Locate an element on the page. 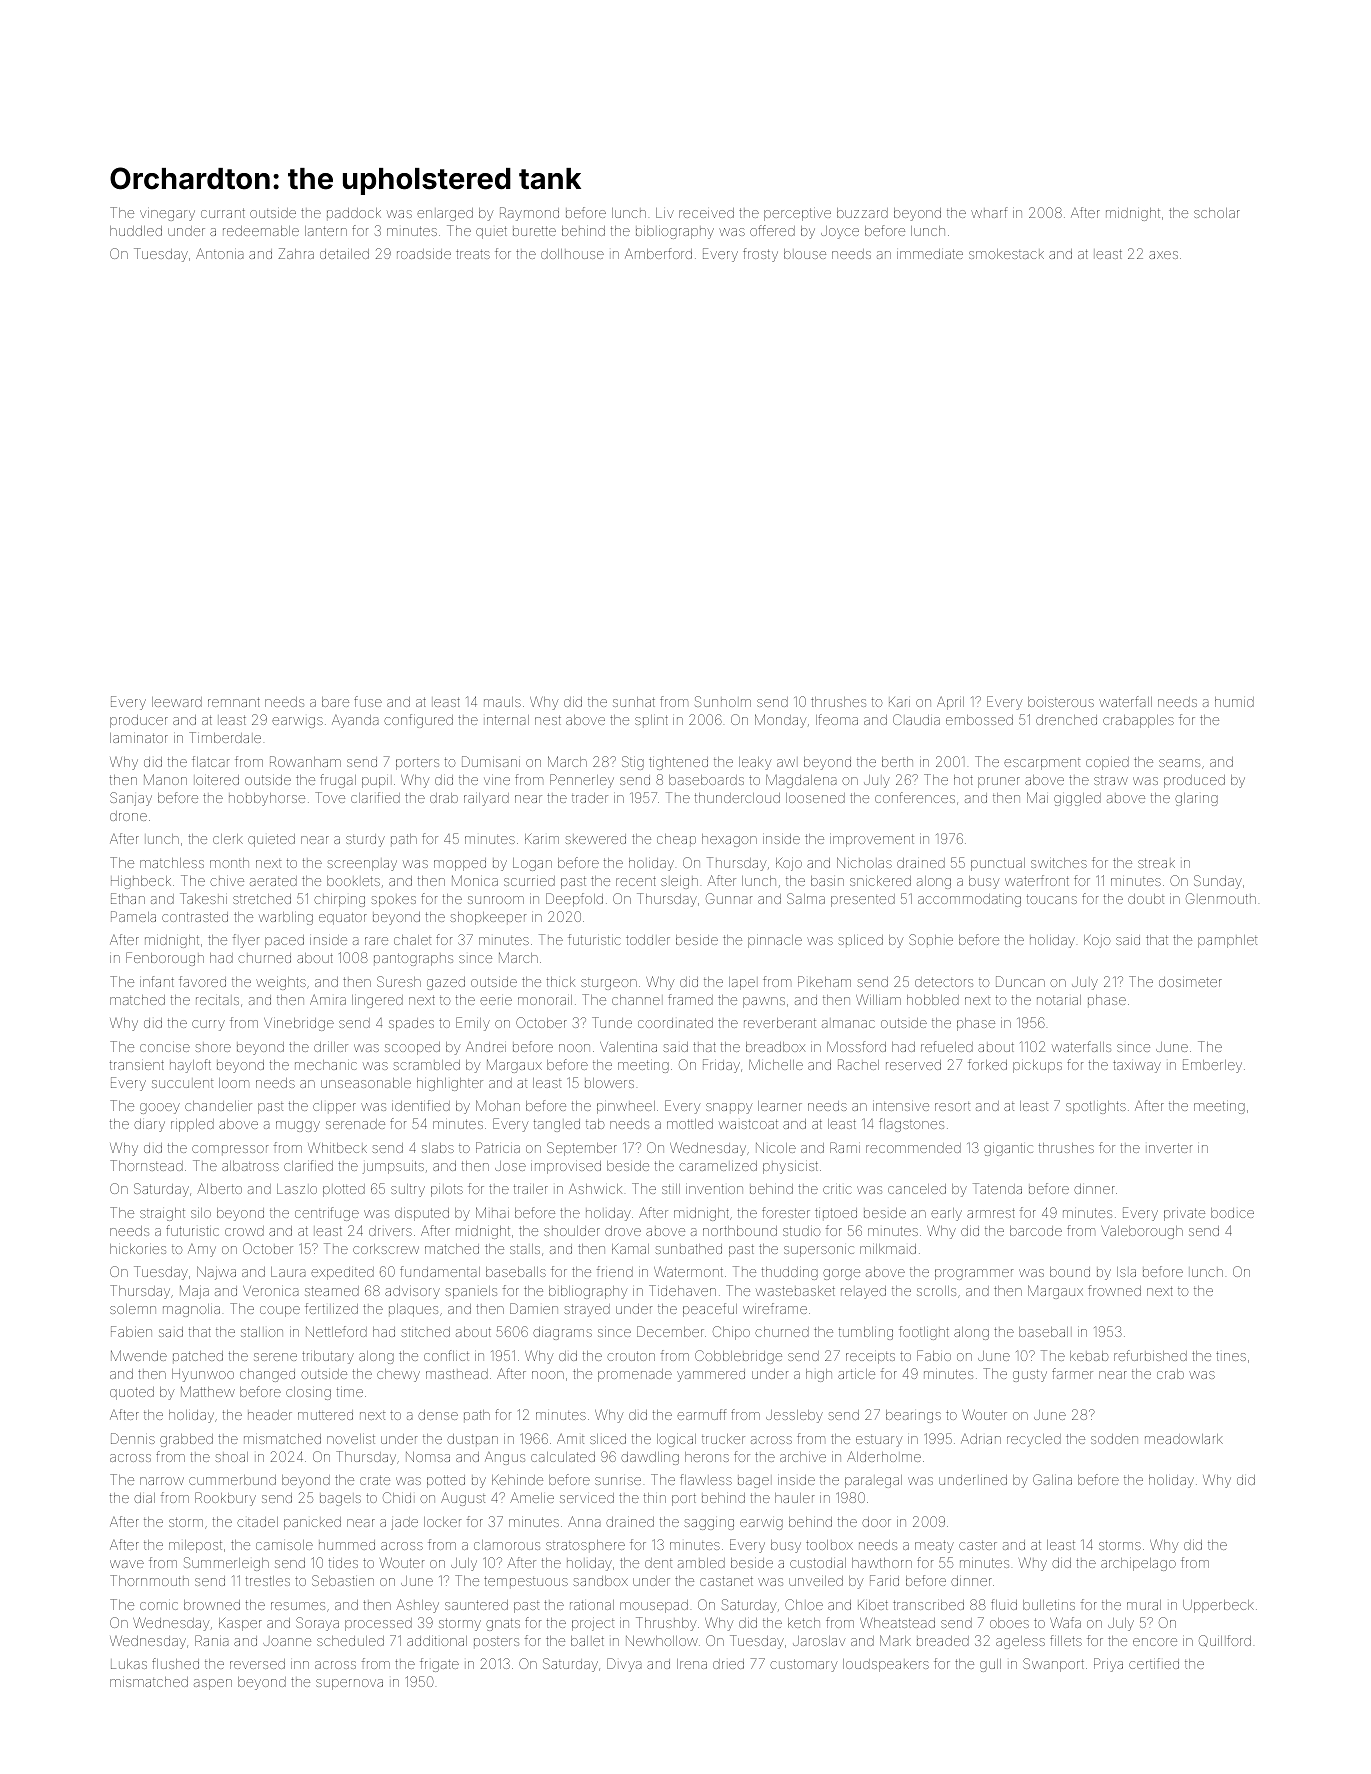 The height and width of the page is (1774, 1371). Antonia is located at coordinates (220, 253).
